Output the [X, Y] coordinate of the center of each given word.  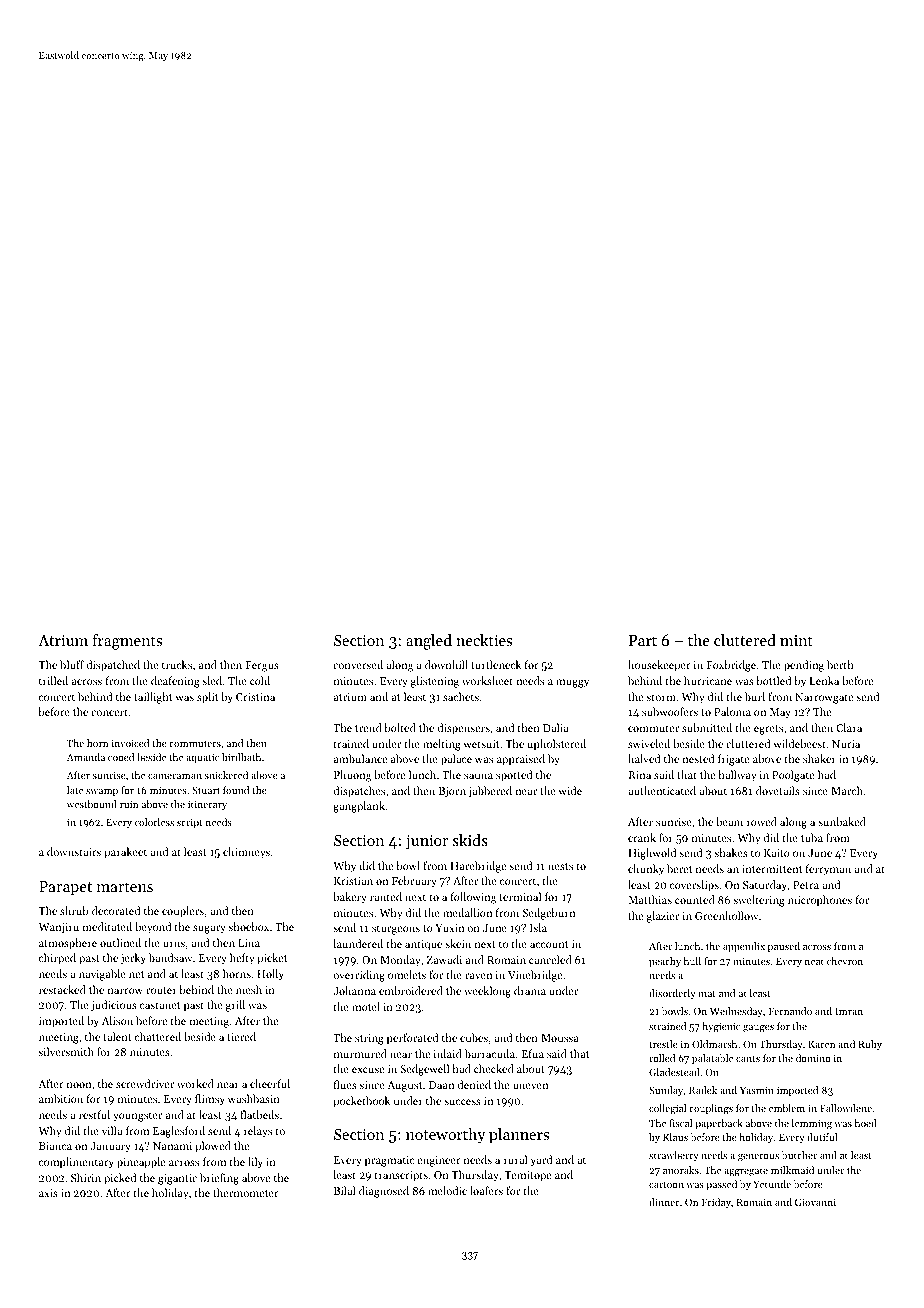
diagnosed [384, 1192]
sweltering [759, 901]
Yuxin [449, 928]
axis [48, 1193]
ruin [129, 804]
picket [272, 959]
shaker [819, 758]
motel [366, 1006]
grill [235, 1006]
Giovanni [815, 1202]
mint [796, 640]
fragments [127, 642]
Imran [849, 1011]
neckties [484, 640]
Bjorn [452, 792]
